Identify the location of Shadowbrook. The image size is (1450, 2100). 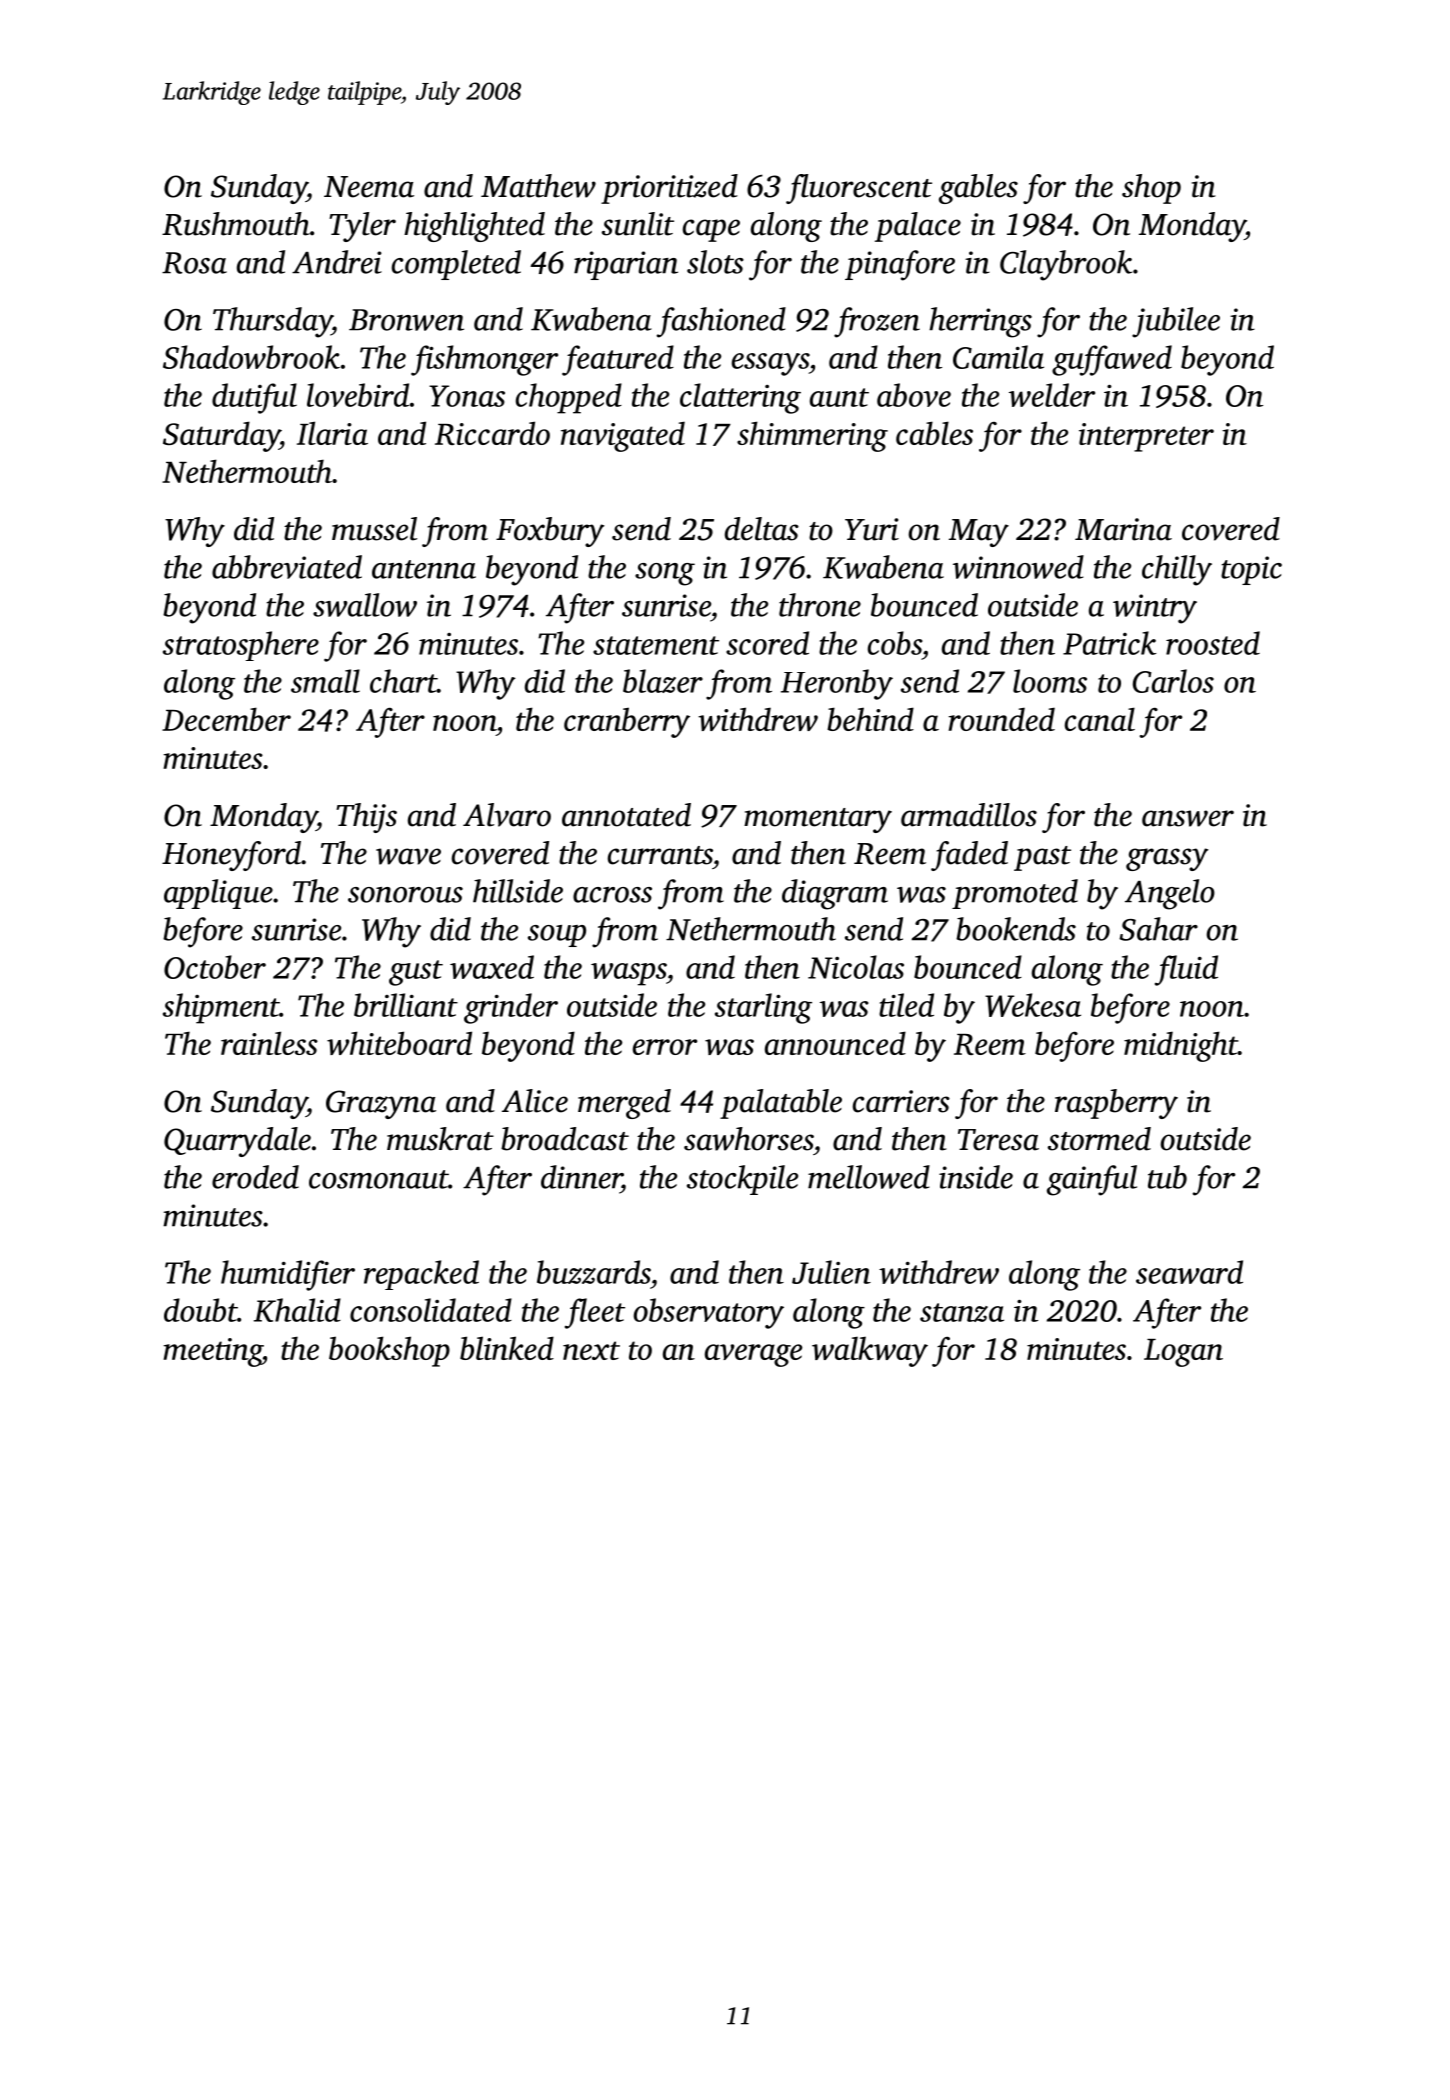
(251, 357).
